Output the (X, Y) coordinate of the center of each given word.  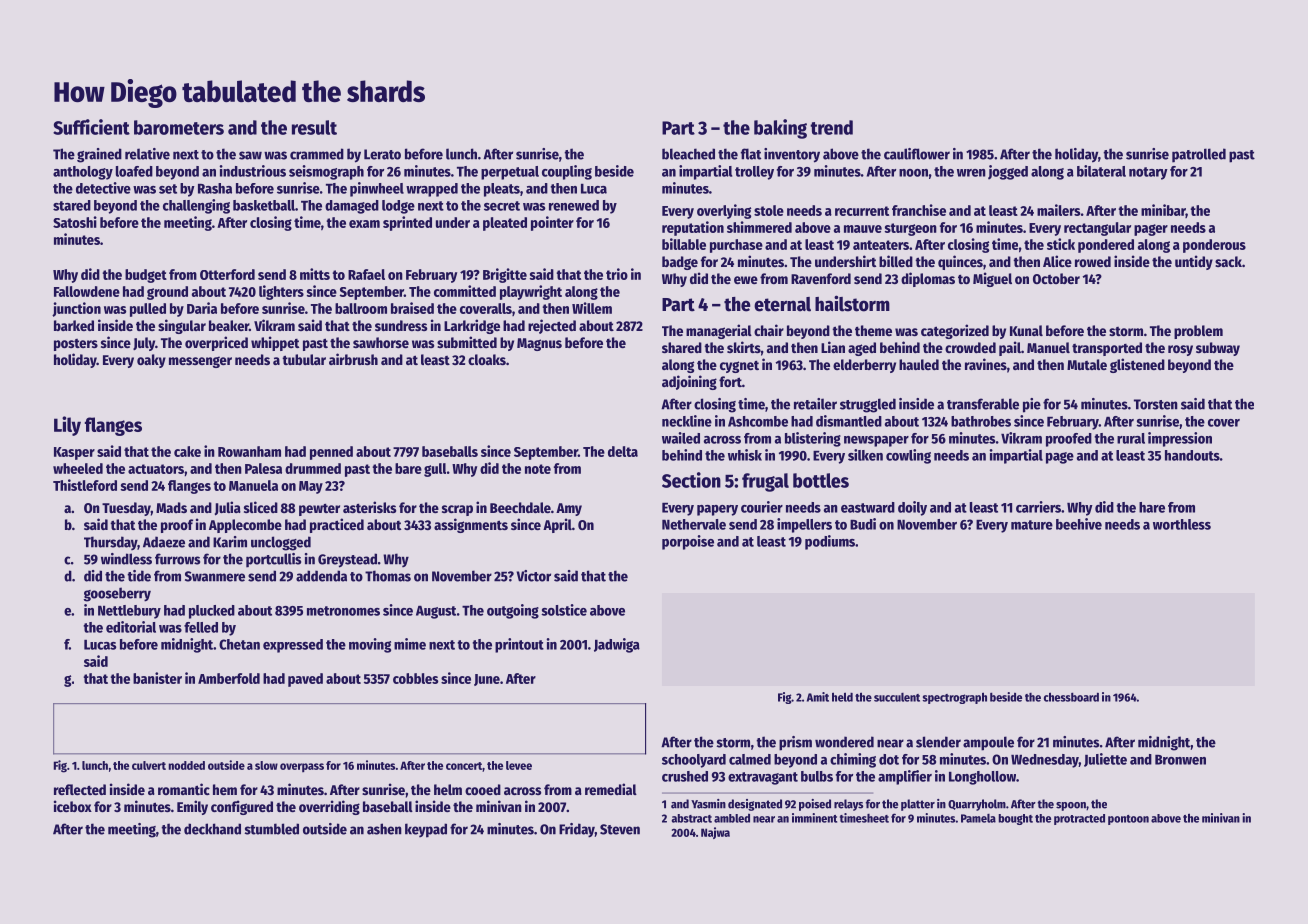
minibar (1163, 211)
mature (1032, 525)
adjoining (689, 382)
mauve (863, 229)
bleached (688, 154)
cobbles (415, 678)
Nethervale (694, 524)
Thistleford (85, 485)
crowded (970, 347)
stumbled (272, 829)
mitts (315, 274)
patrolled (1199, 155)
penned (331, 453)
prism (795, 743)
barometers (179, 127)
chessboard (1071, 697)
